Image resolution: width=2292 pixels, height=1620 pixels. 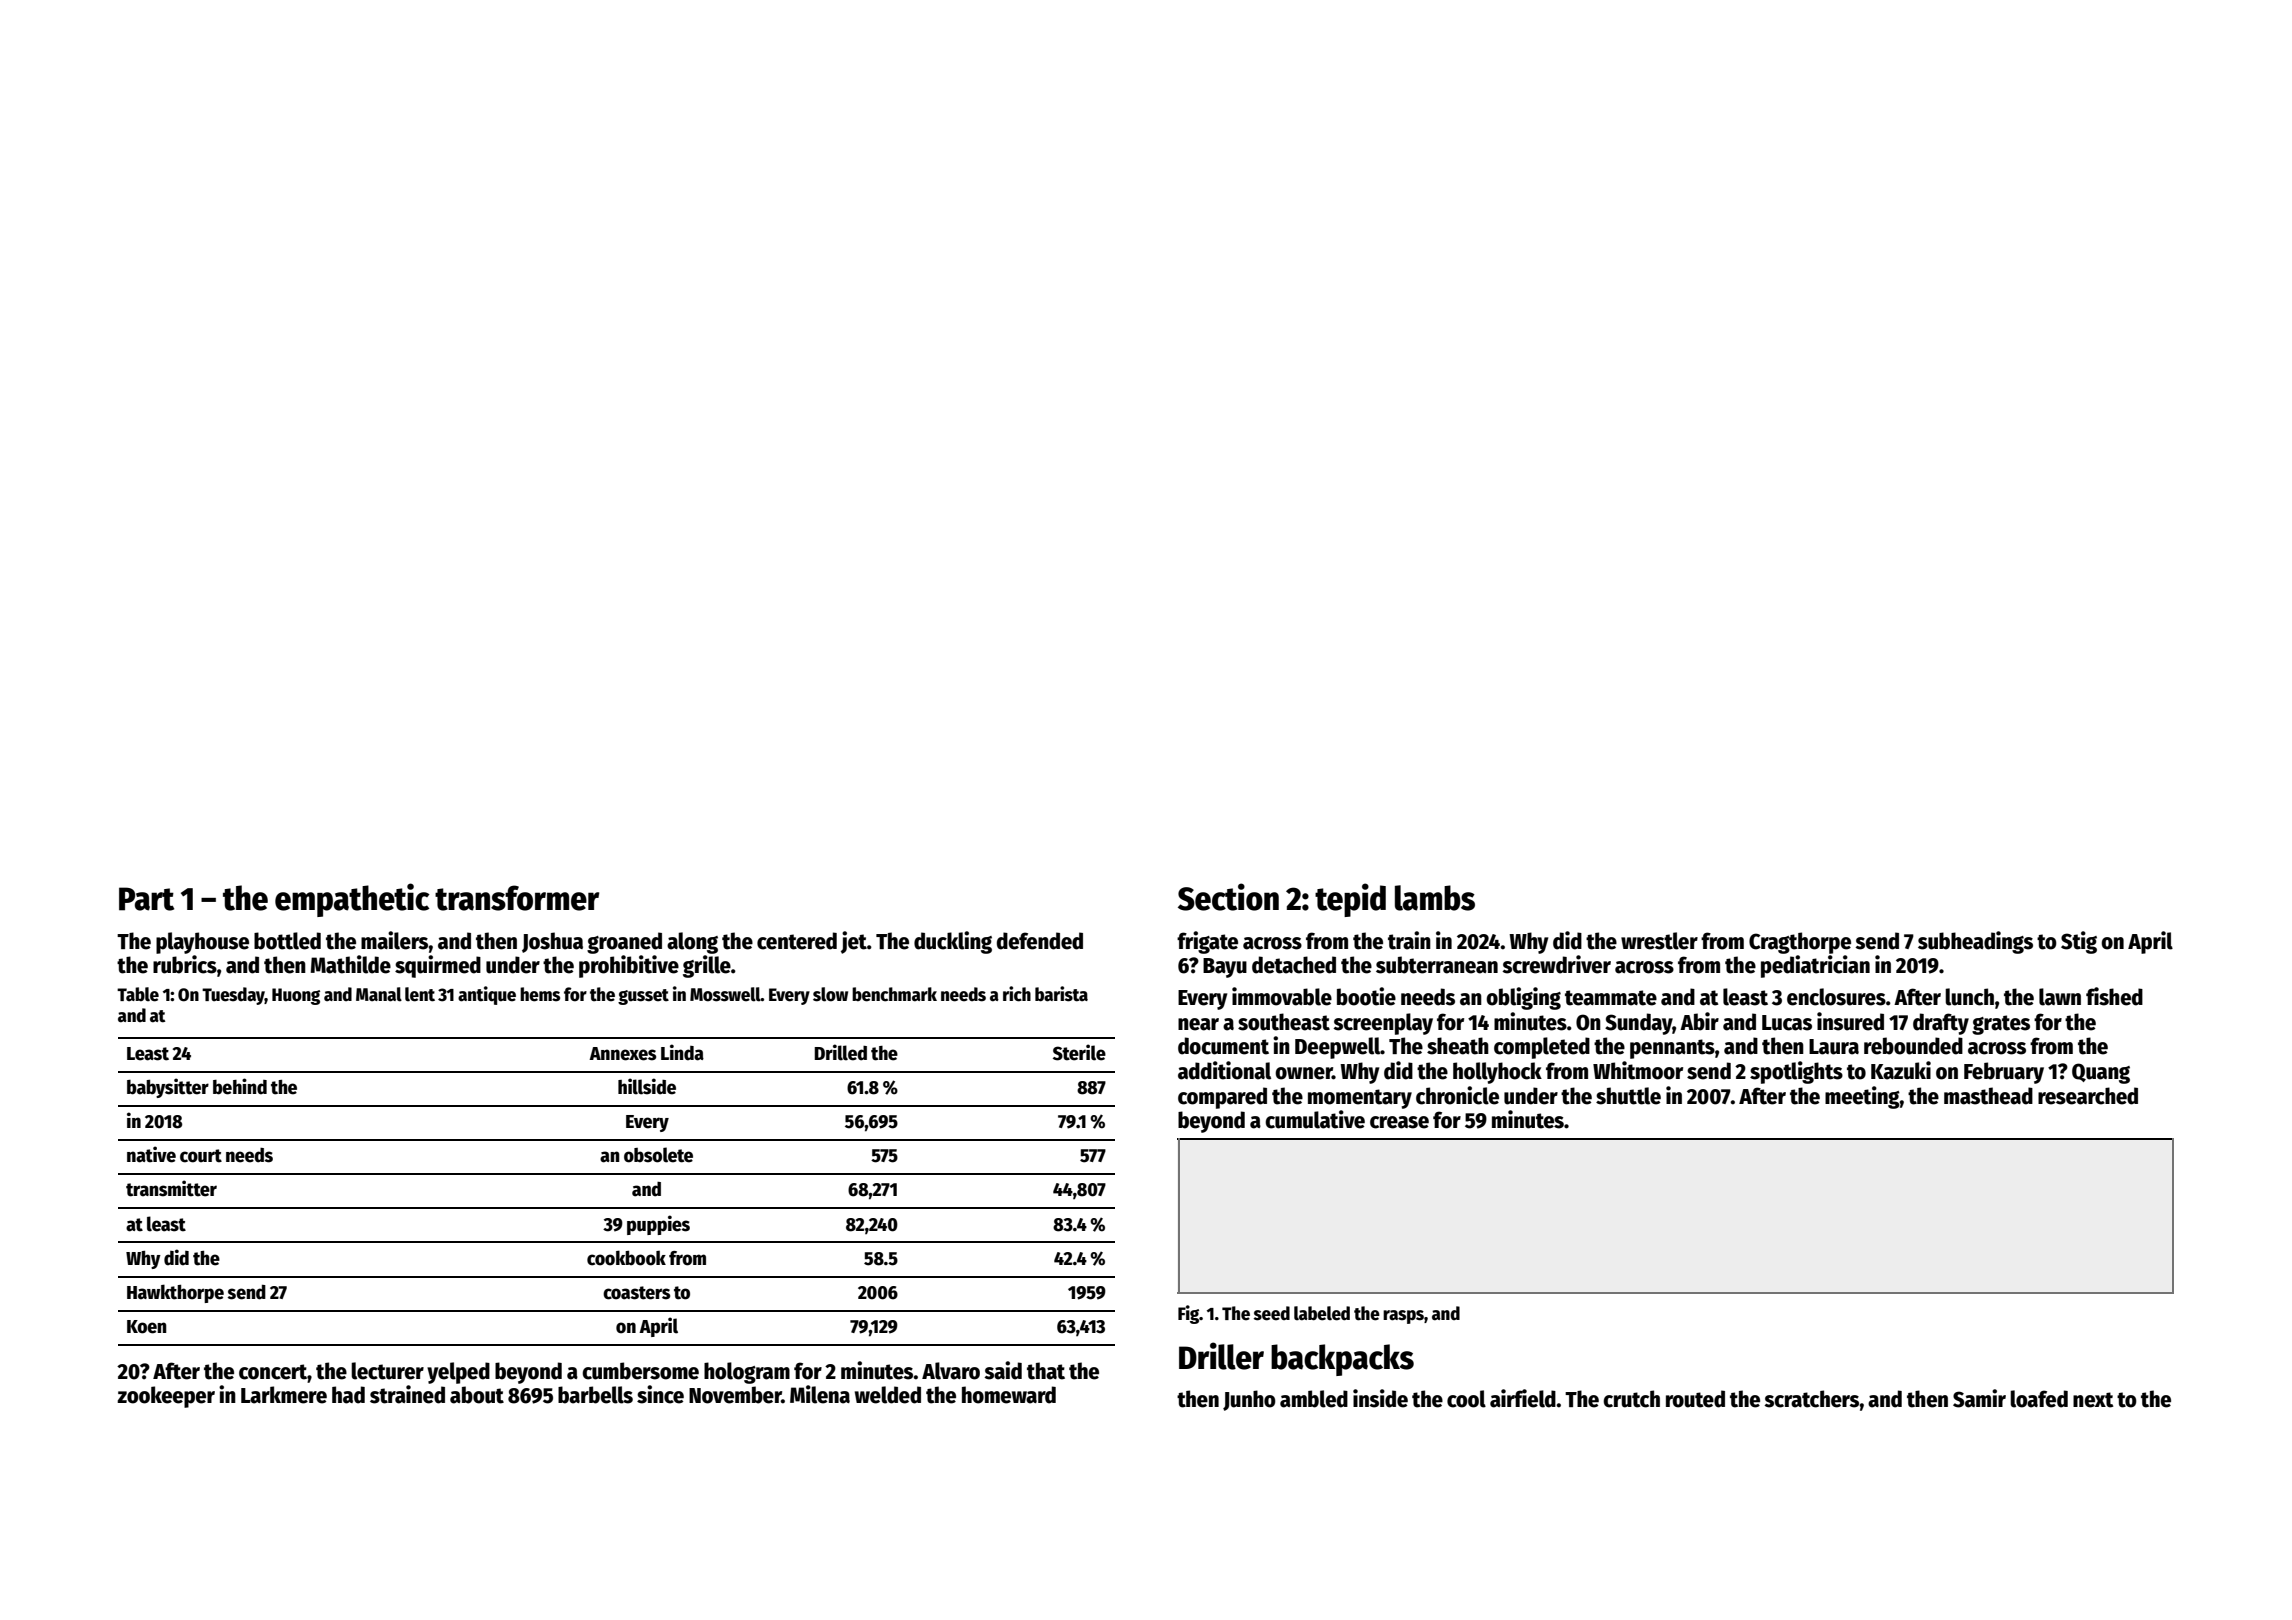 I want to click on next, so click(x=2093, y=1400).
